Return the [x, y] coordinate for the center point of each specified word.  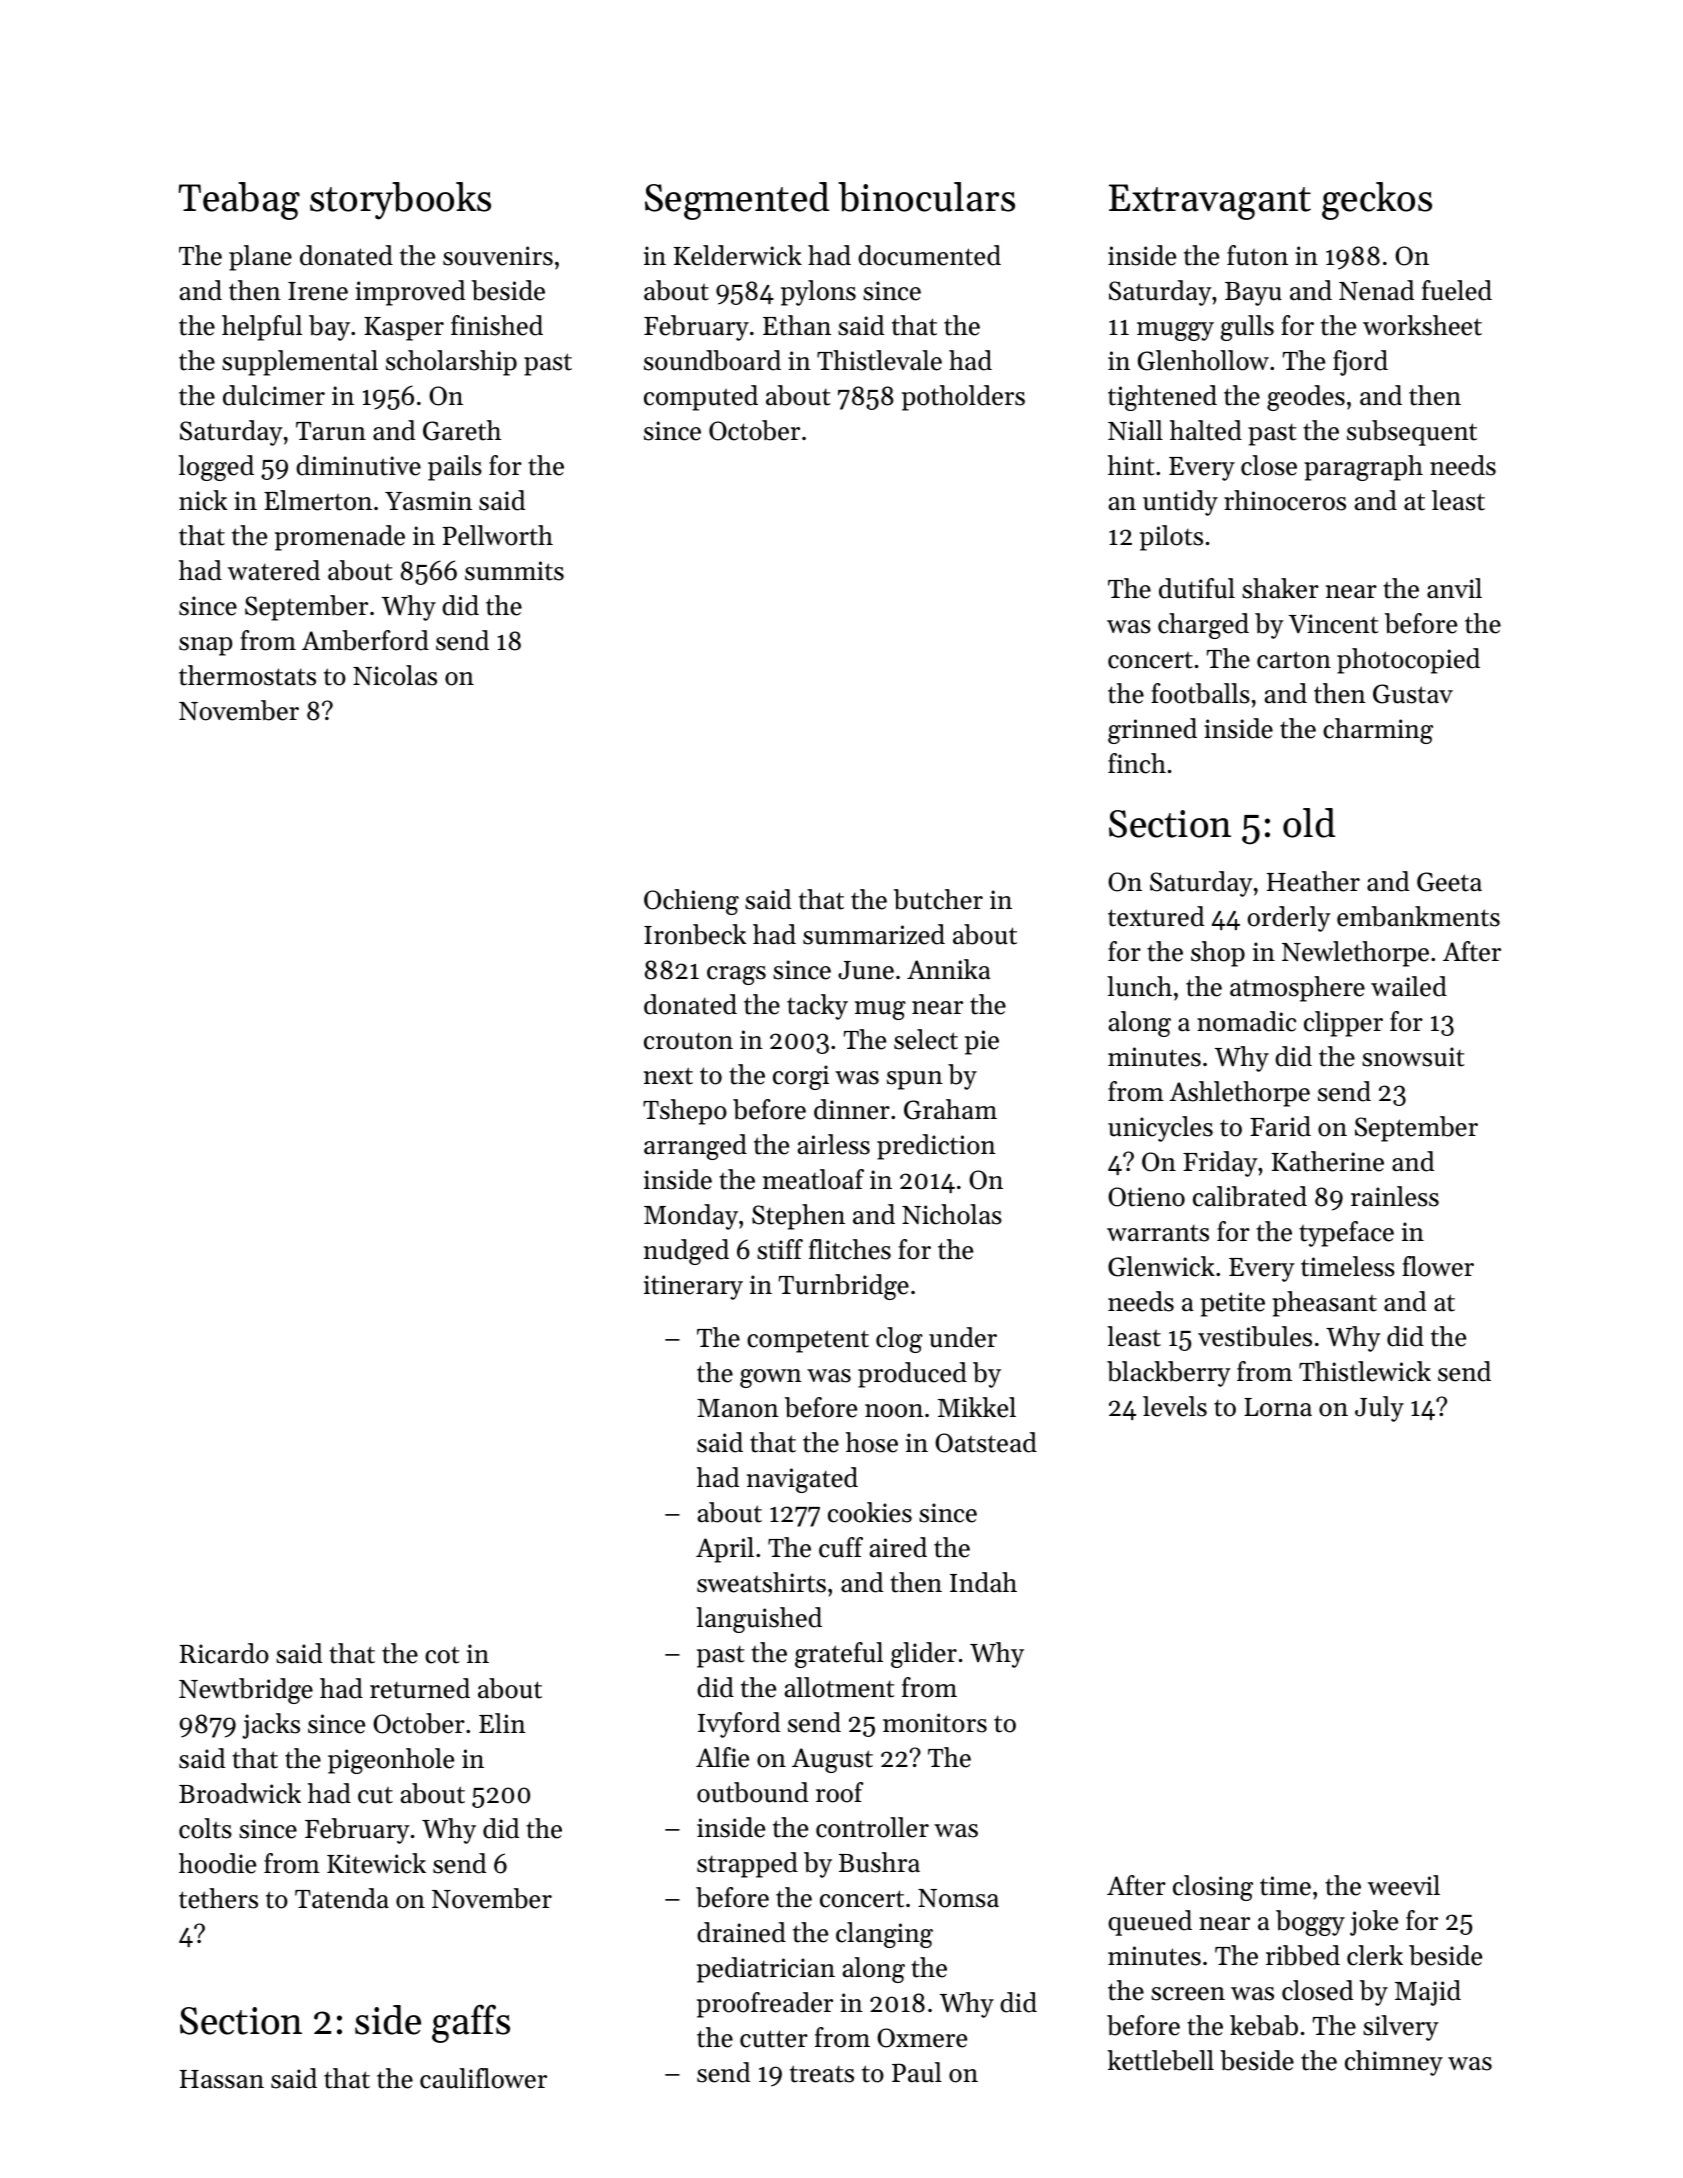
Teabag [239, 201]
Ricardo [224, 1653]
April [725, 1550]
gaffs [471, 2023]
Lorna [1278, 1407]
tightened [1162, 398]
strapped [747, 1865]
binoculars [926, 197]
